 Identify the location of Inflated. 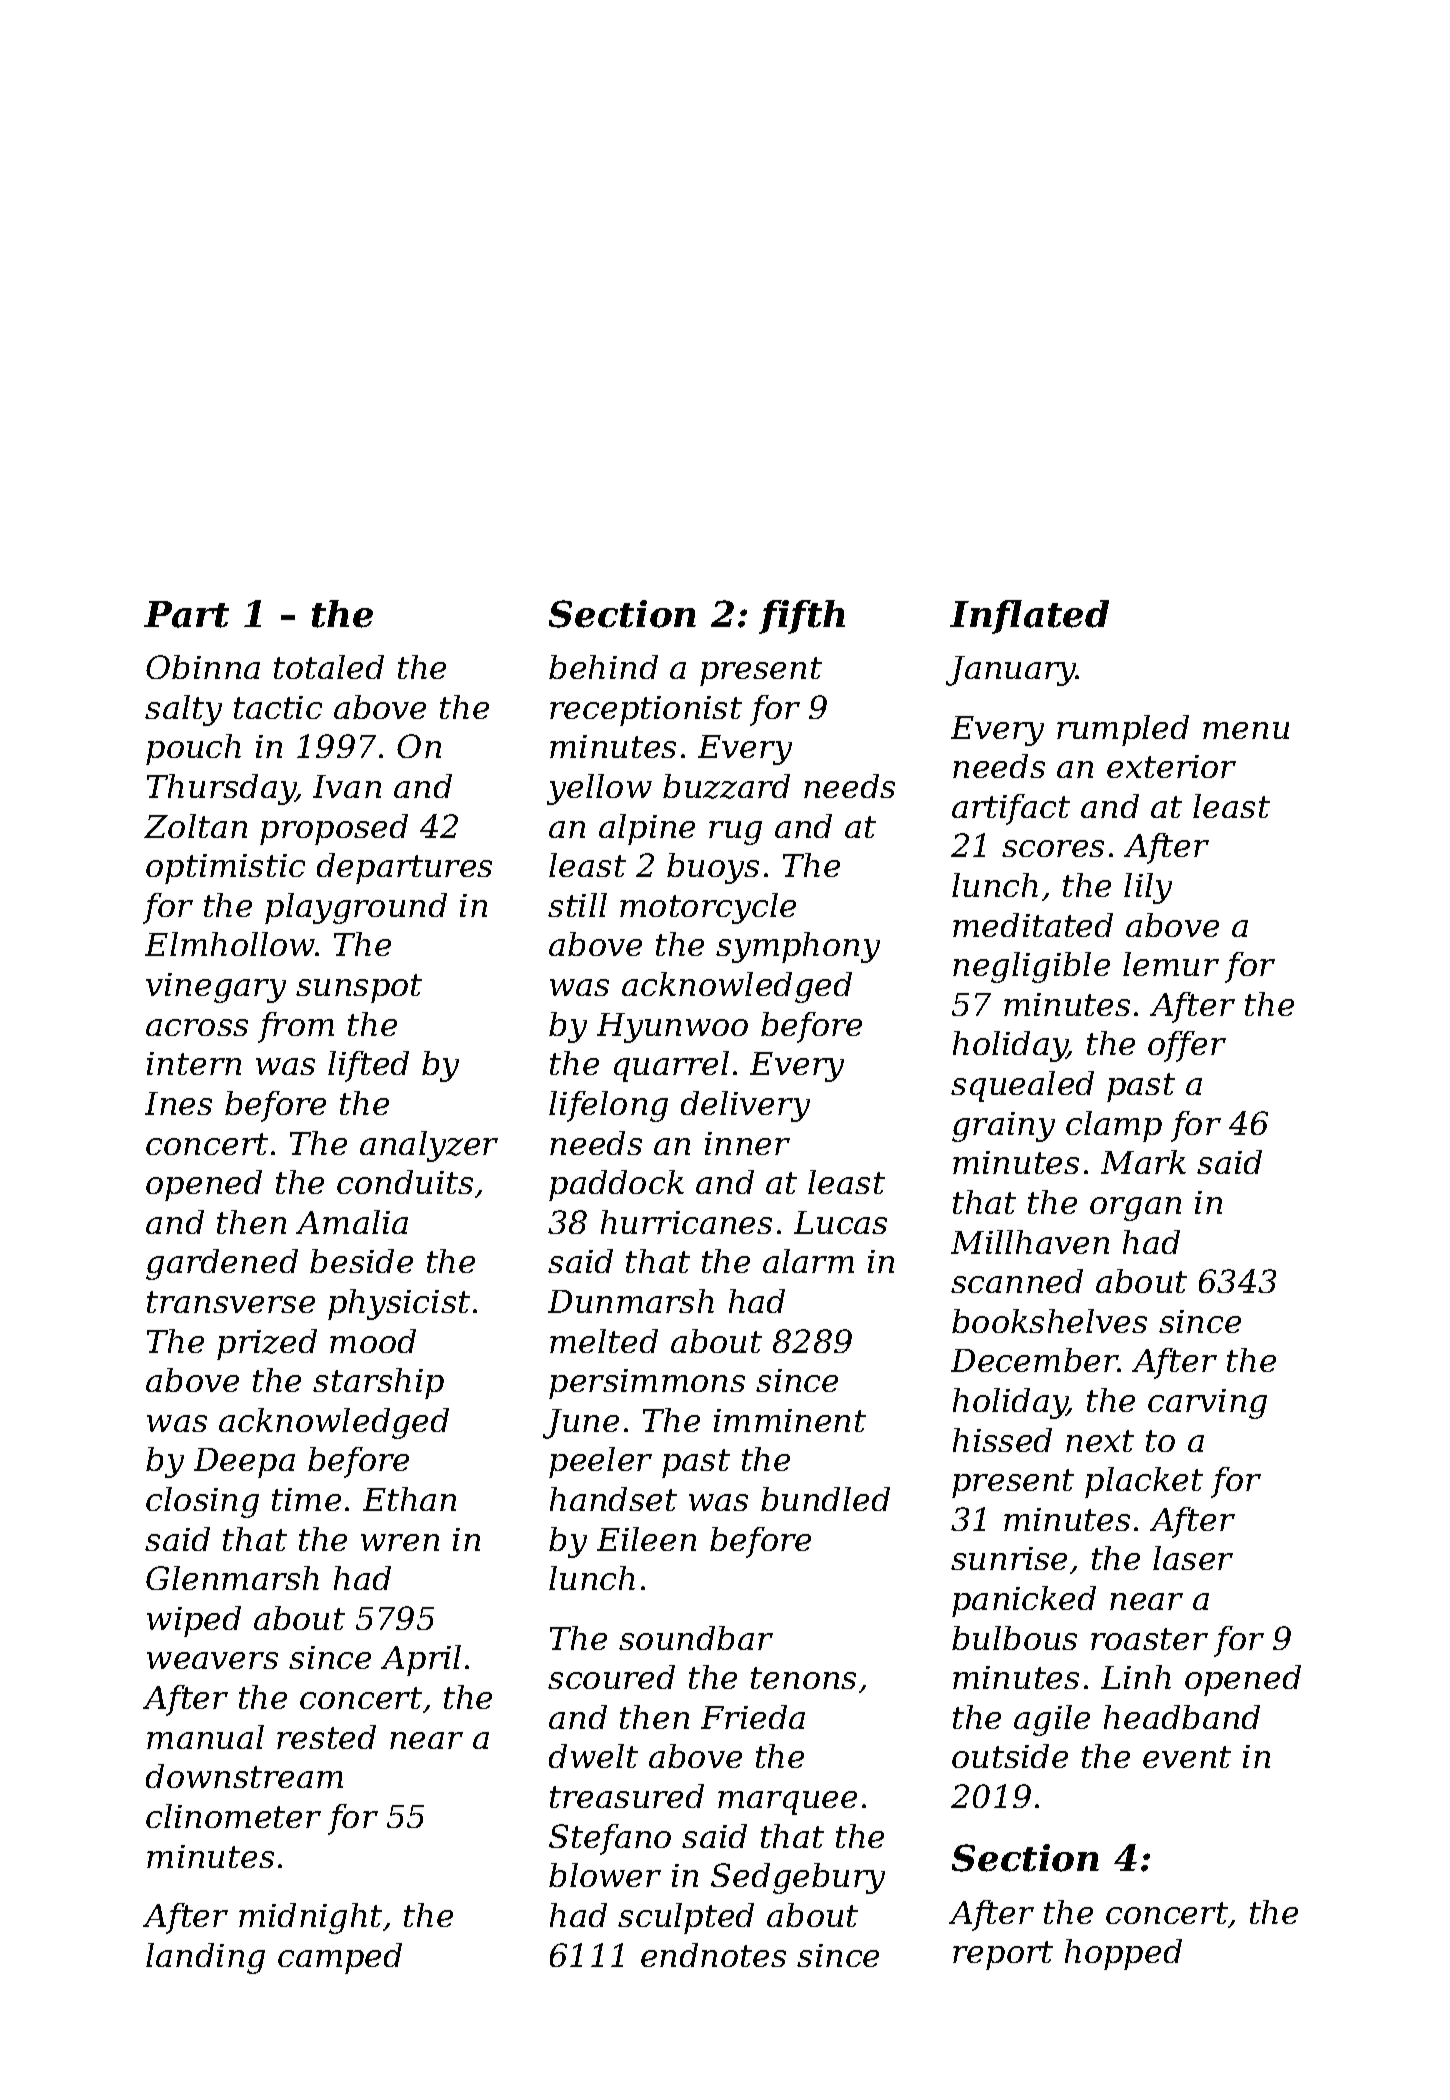
(1029, 617).
